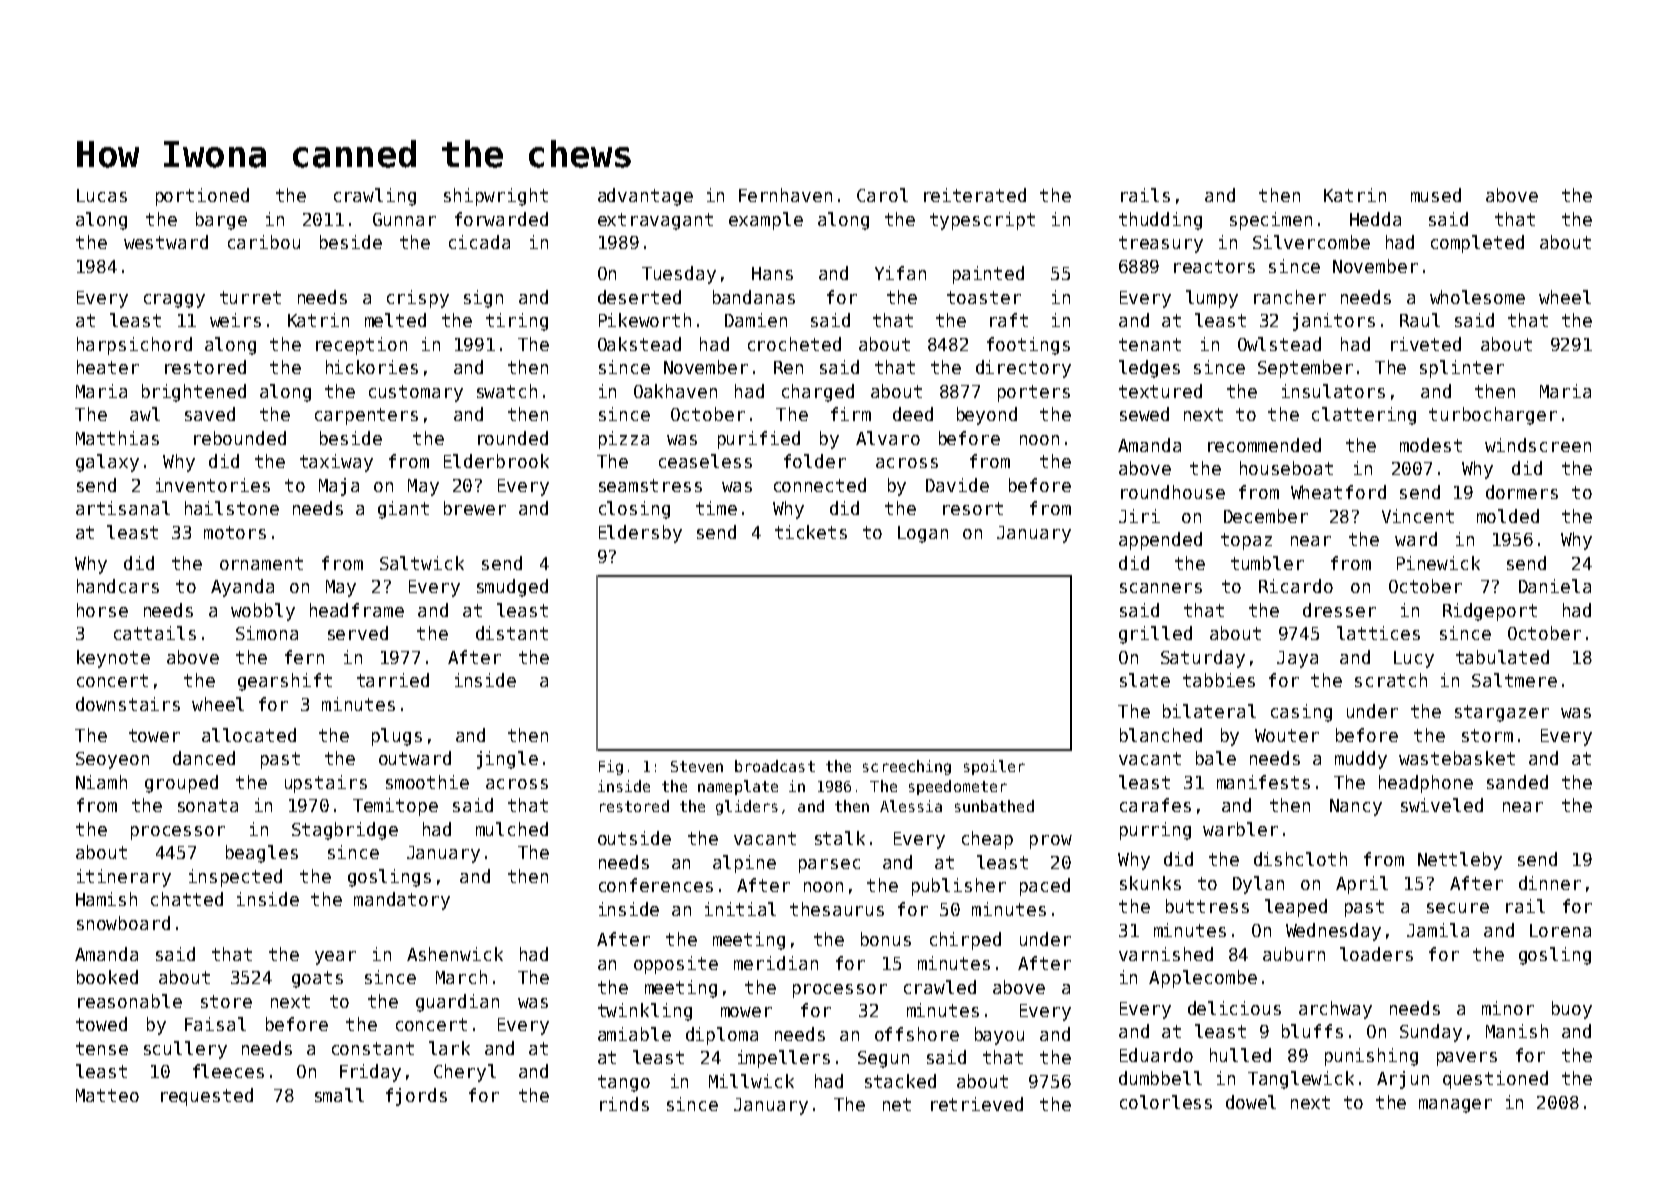  What do you see at coordinates (676, 965) in the document?
I see `opposite` at bounding box center [676, 965].
